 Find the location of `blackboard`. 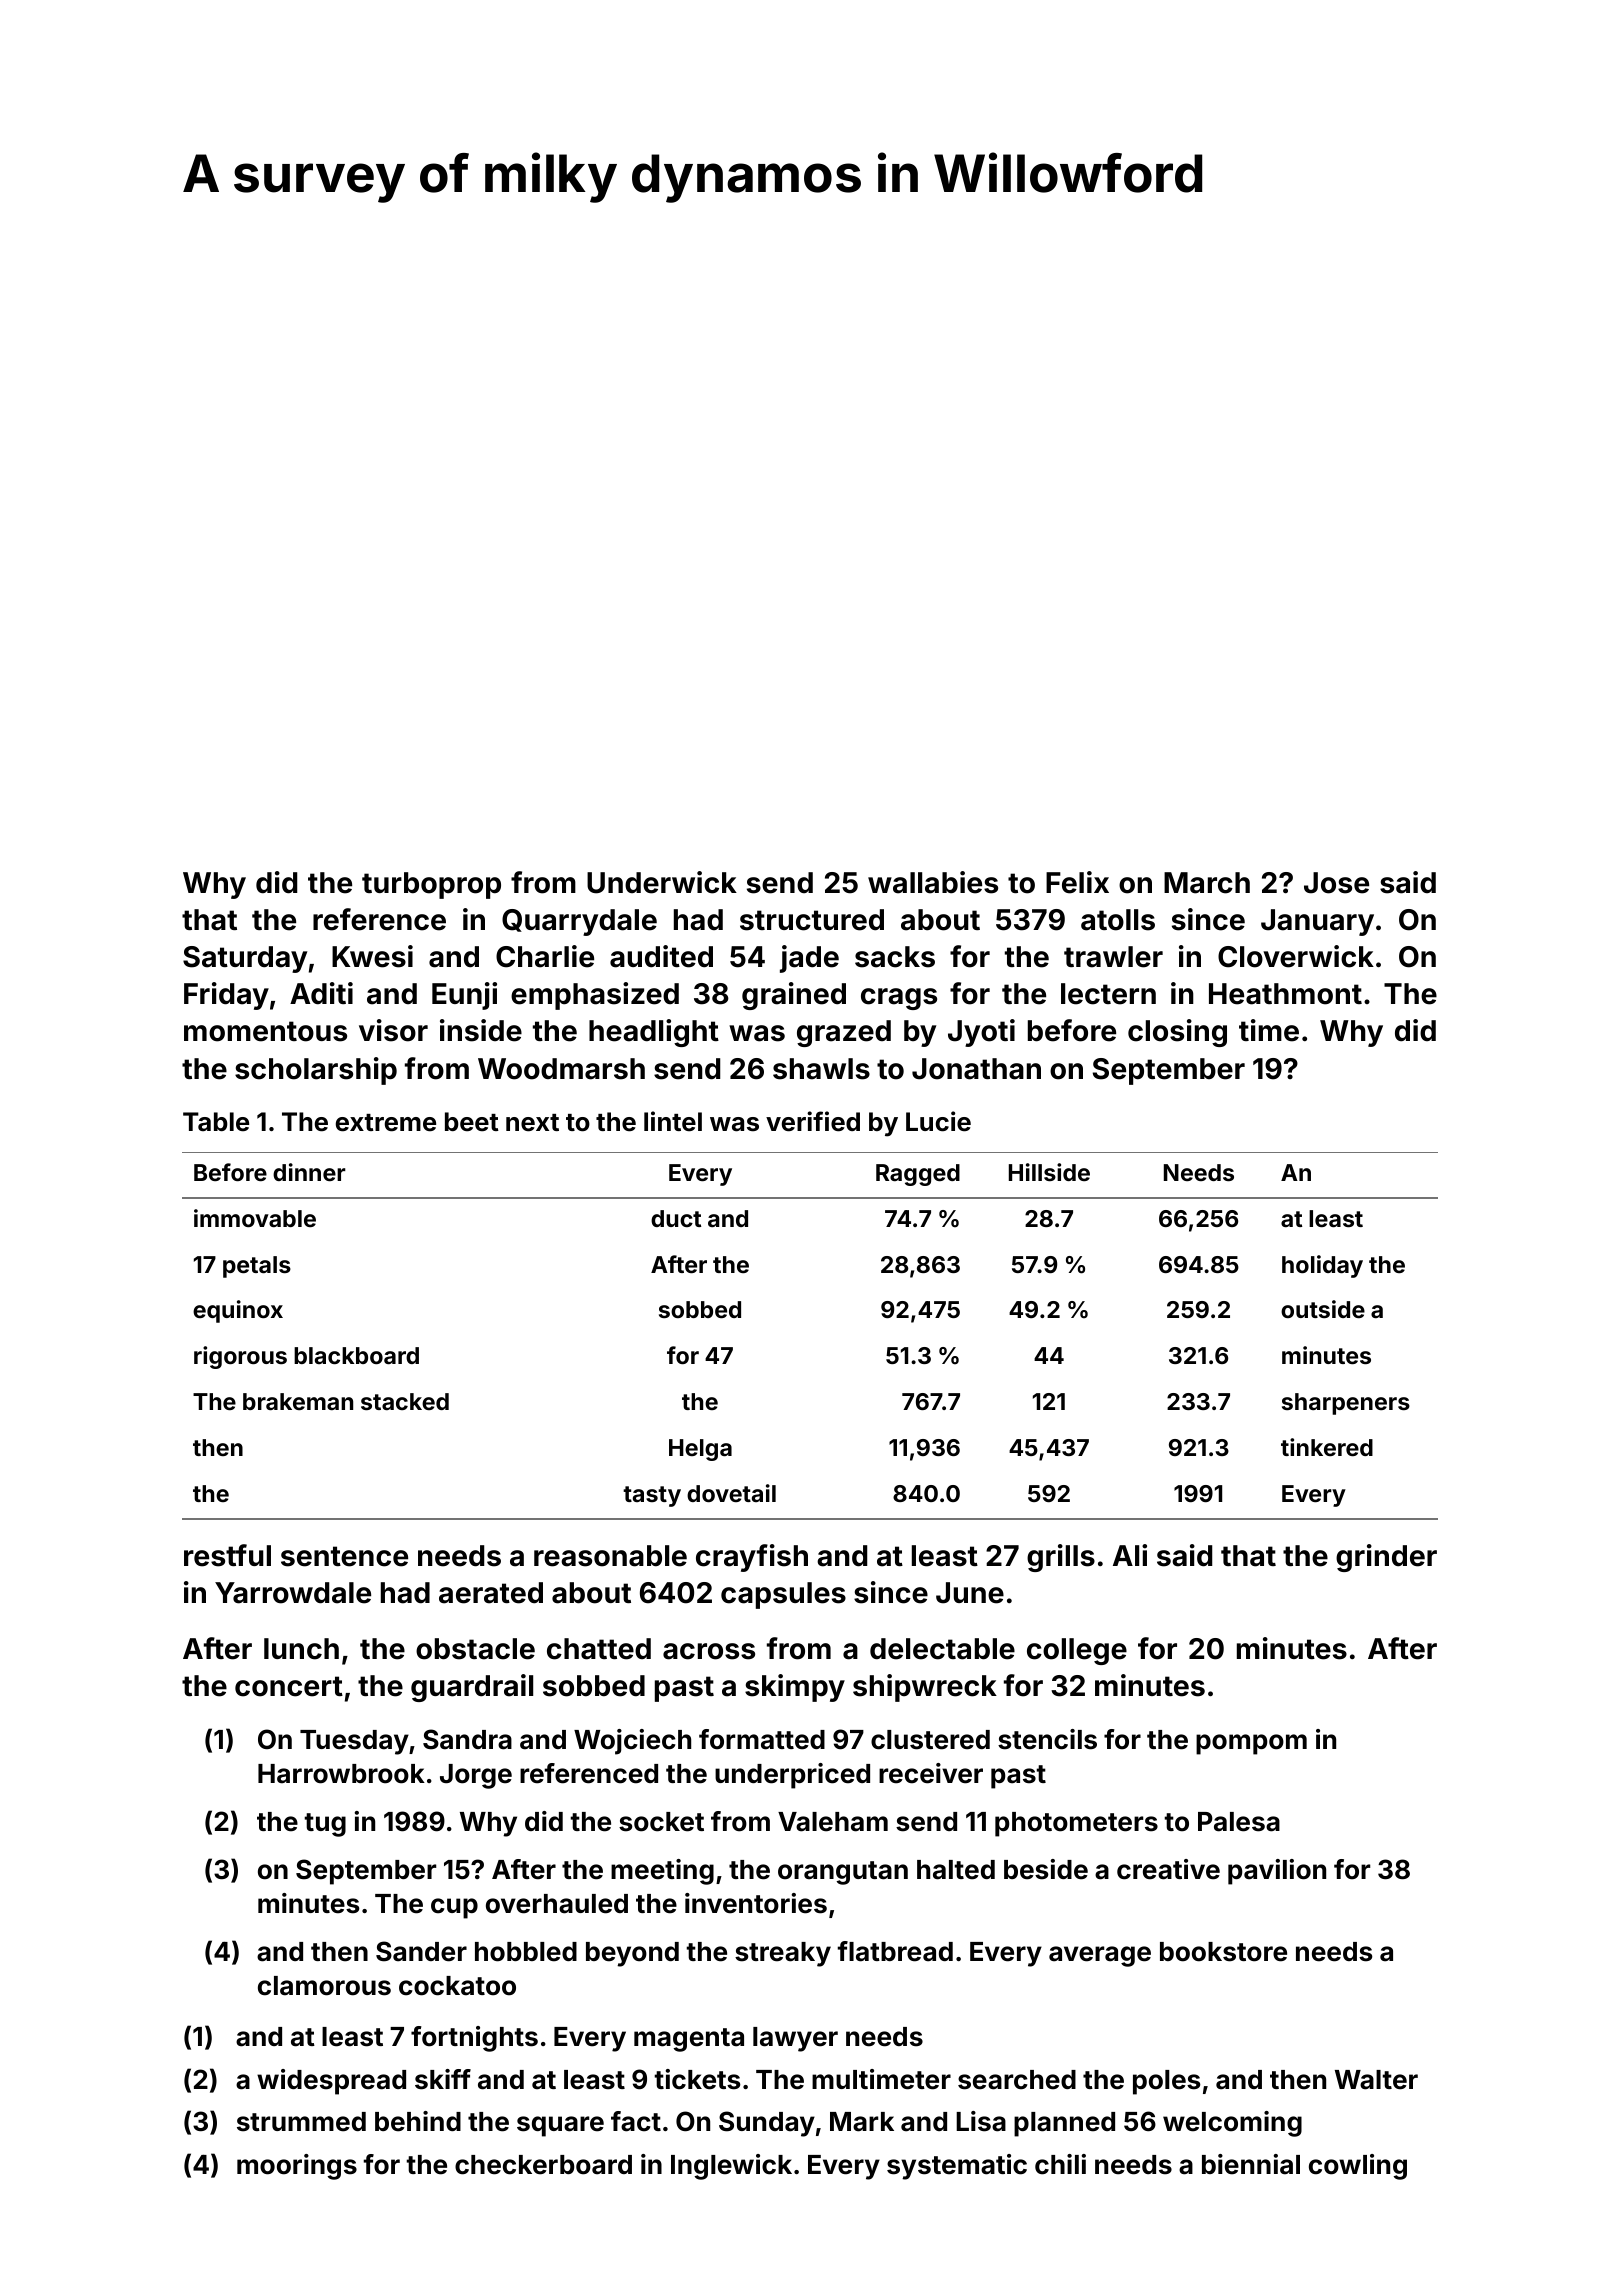

blackboard is located at coordinates (356, 1355).
